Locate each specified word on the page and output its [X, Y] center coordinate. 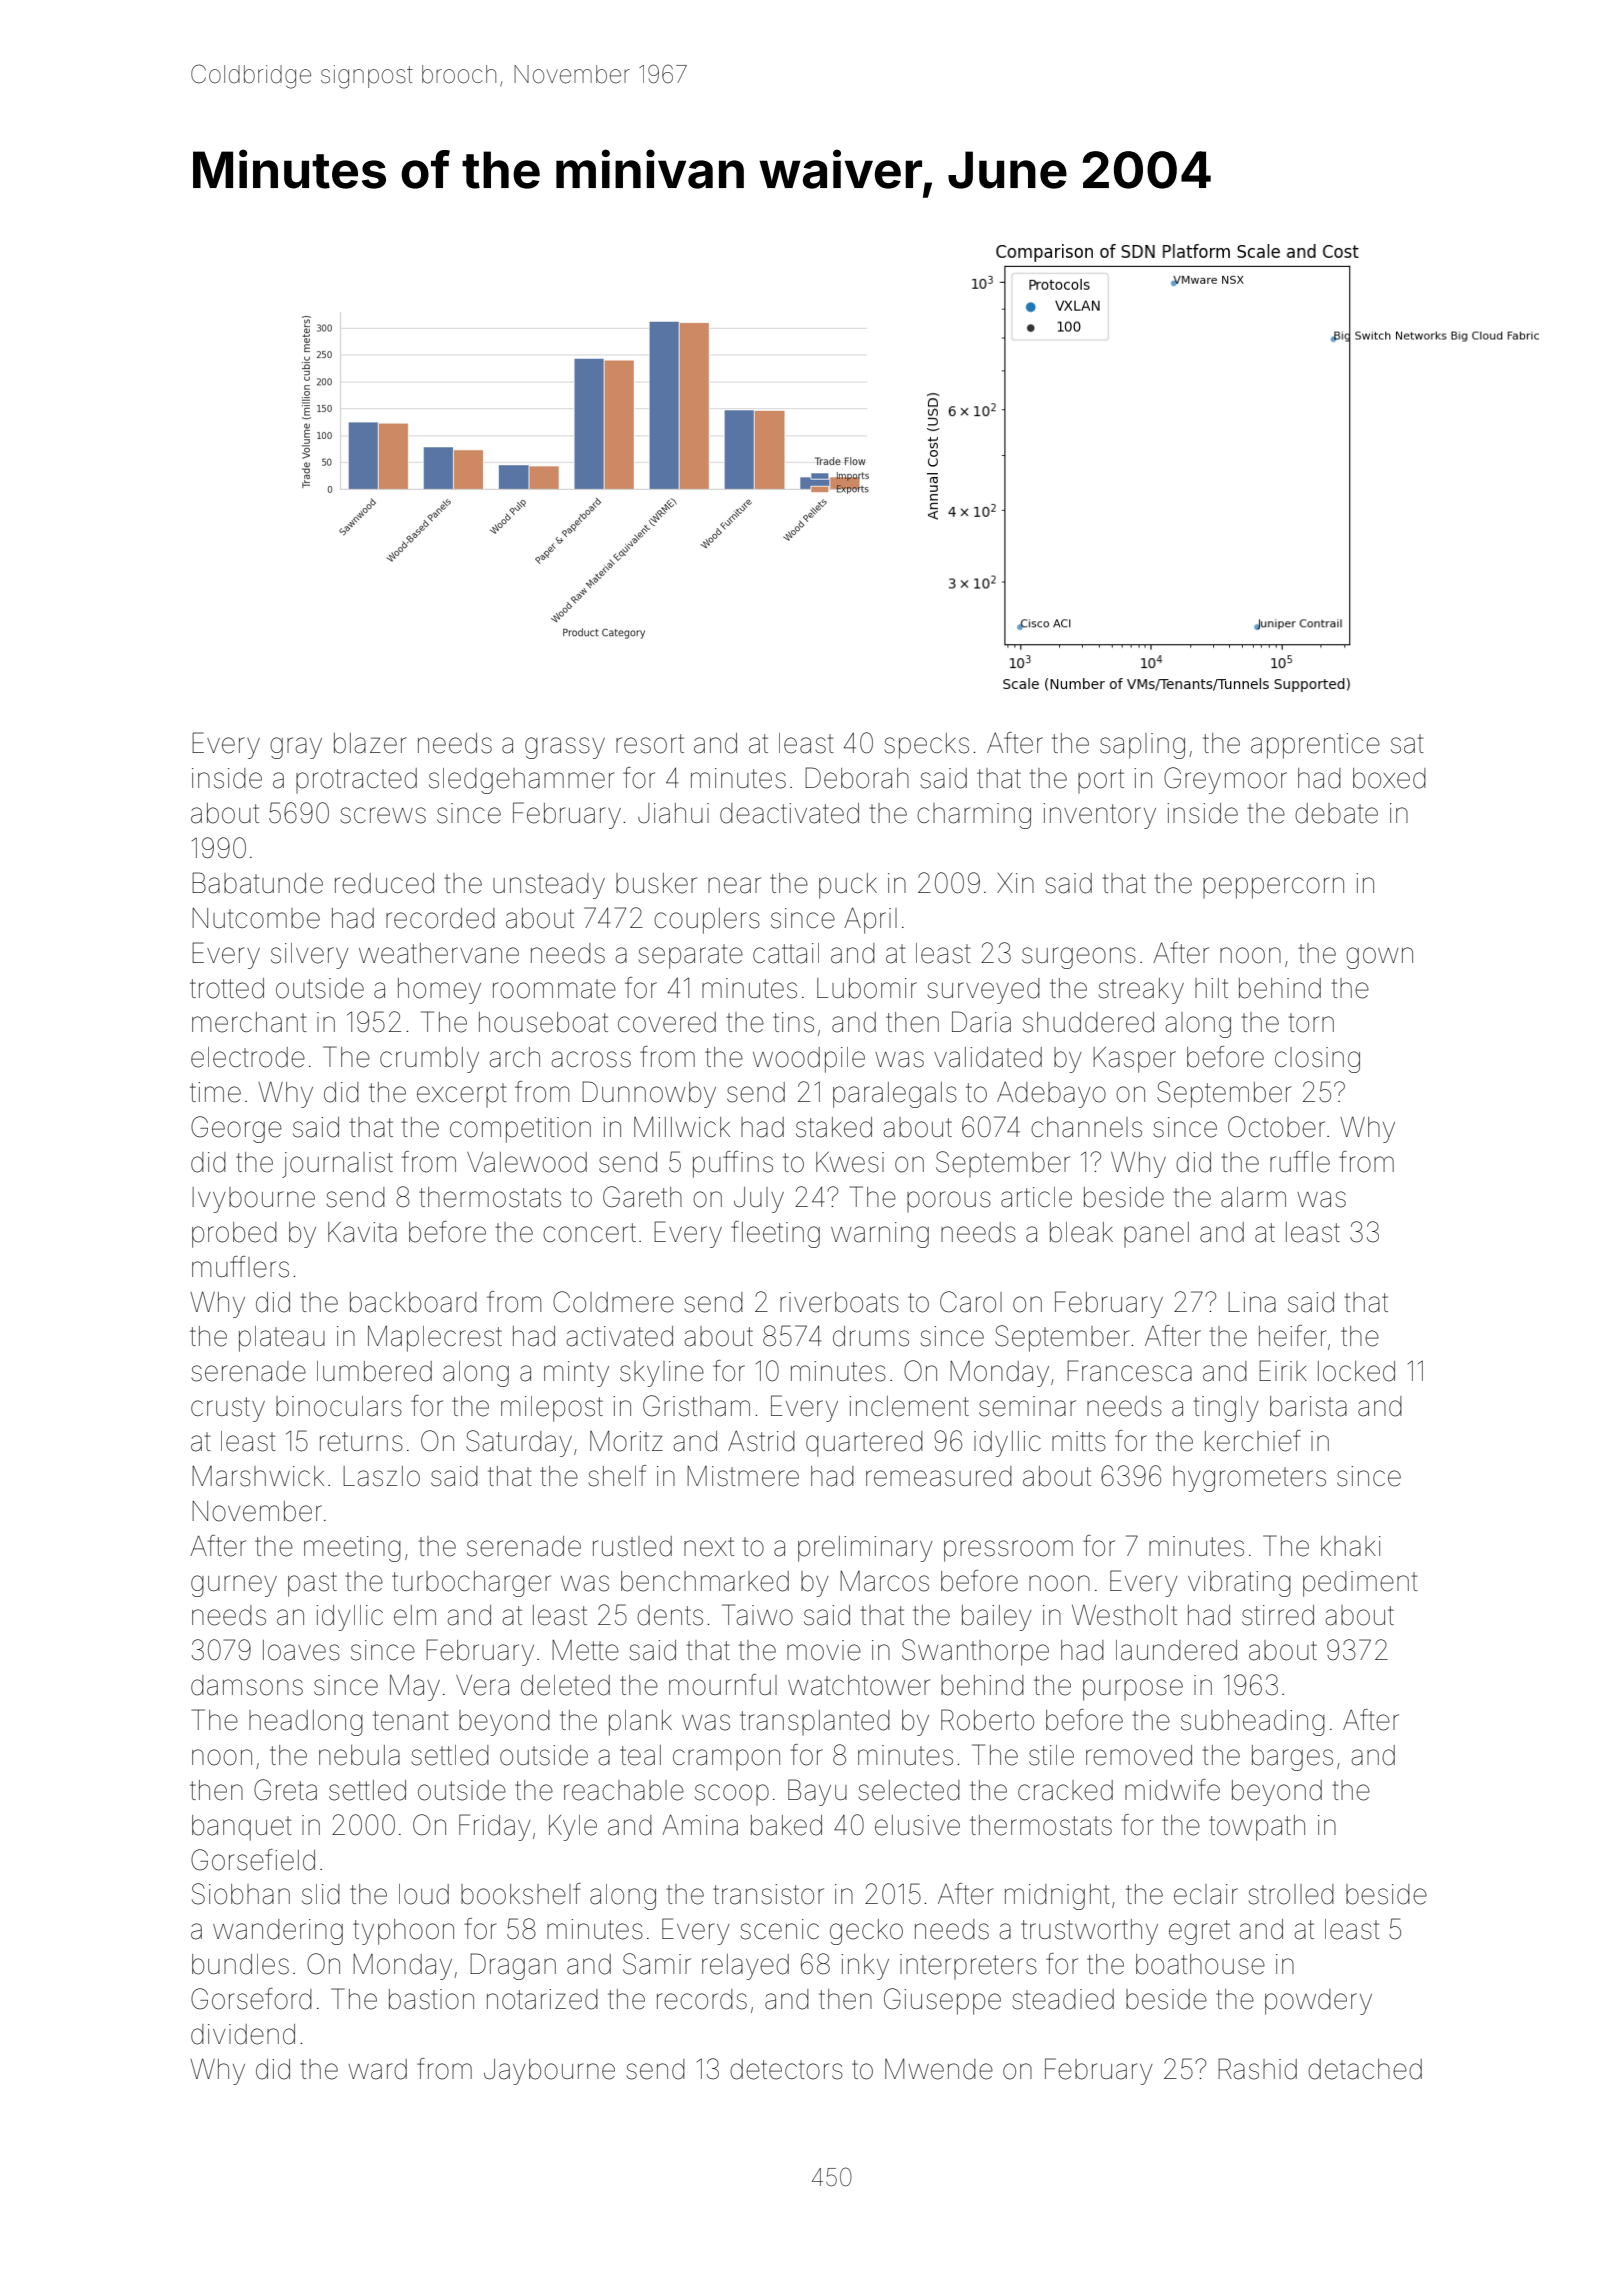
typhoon [403, 1932]
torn [1311, 1023]
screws [383, 815]
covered [667, 1022]
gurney [234, 1586]
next [709, 1547]
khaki [1351, 1546]
